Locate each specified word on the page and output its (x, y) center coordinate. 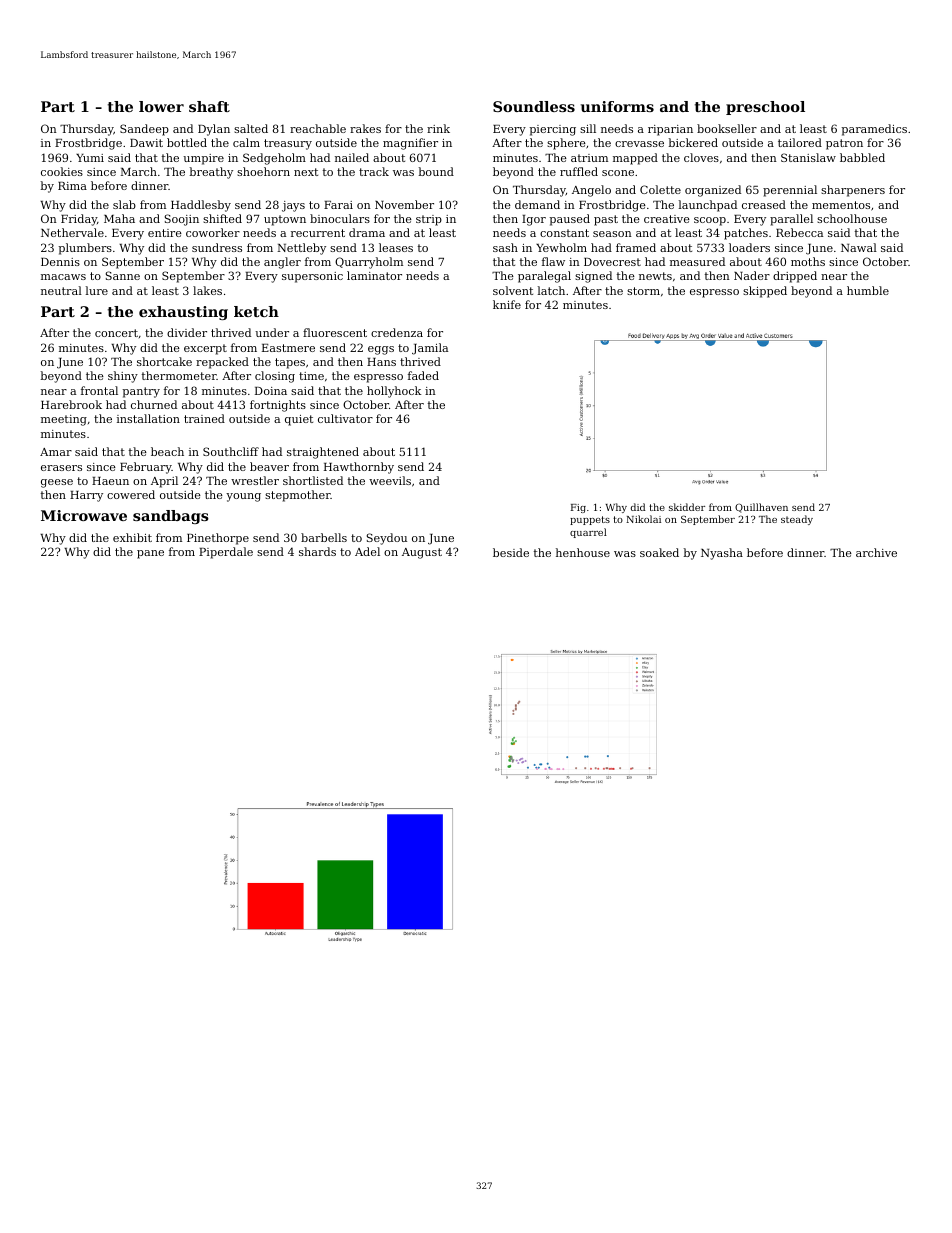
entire (165, 233)
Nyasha (722, 554)
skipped (765, 292)
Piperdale (226, 553)
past (606, 220)
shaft (209, 106)
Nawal (859, 247)
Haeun (110, 481)
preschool (765, 108)
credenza (397, 332)
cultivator (345, 418)
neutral (61, 290)
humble (868, 290)
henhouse (583, 552)
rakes (365, 128)
